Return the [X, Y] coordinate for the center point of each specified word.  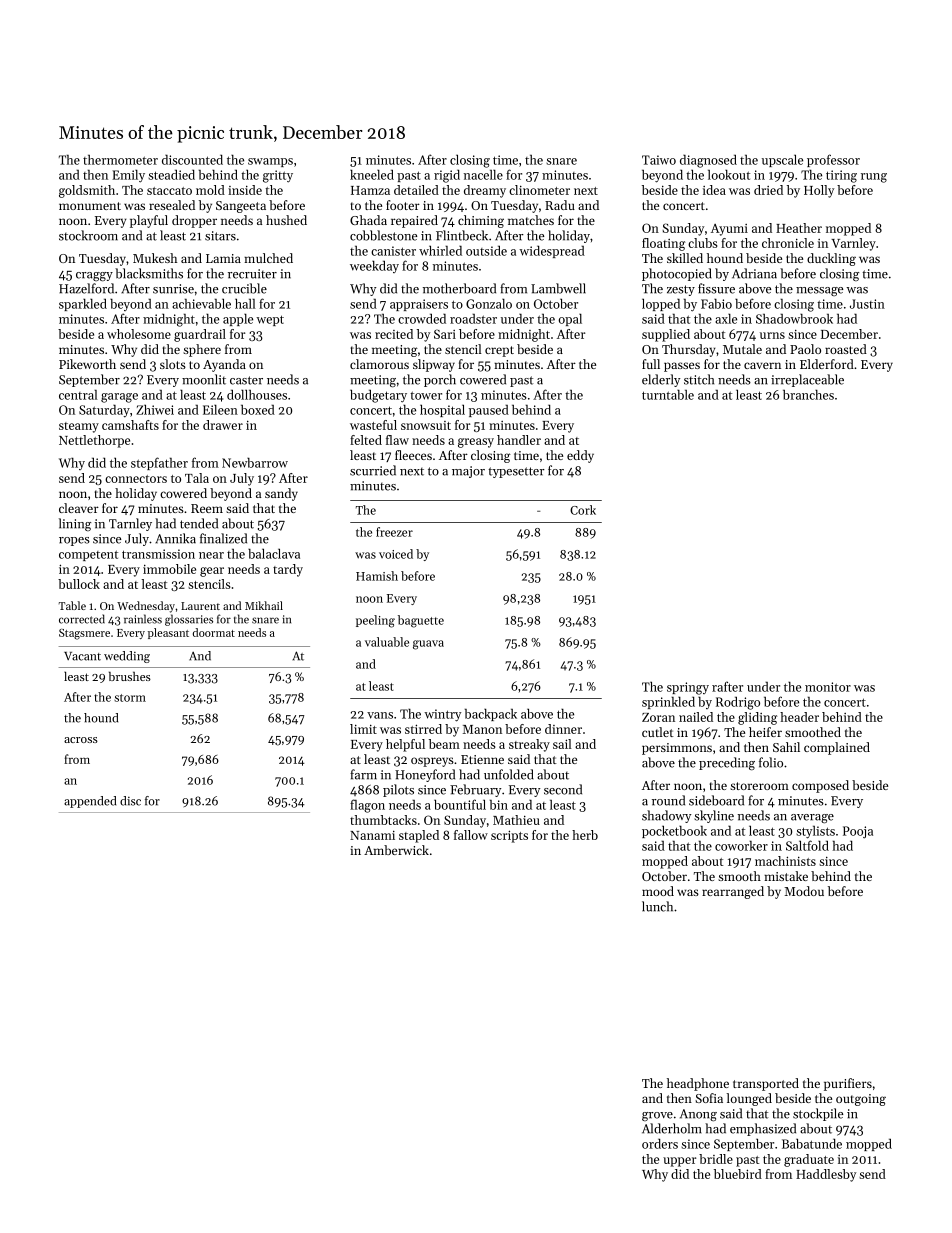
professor [833, 160]
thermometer [120, 160]
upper [679, 1162]
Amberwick [396, 850]
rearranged [733, 892]
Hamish [377, 576]
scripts [509, 836]
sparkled [83, 304]
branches [808, 394]
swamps [270, 162]
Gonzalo [489, 303]
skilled [685, 258]
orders [660, 1143]
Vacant [82, 656]
